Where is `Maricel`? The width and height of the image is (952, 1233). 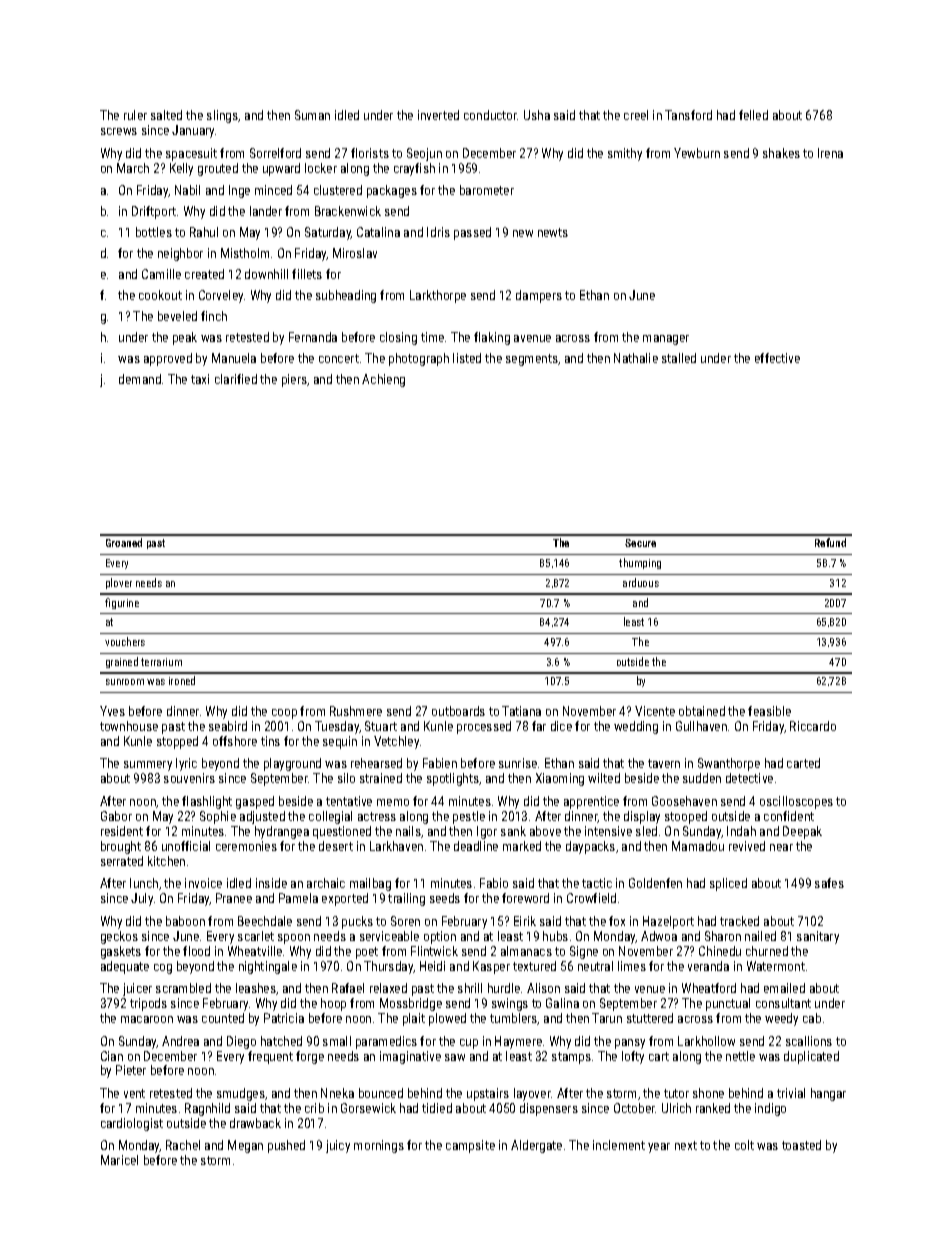 Maricel is located at coordinates (119, 1160).
